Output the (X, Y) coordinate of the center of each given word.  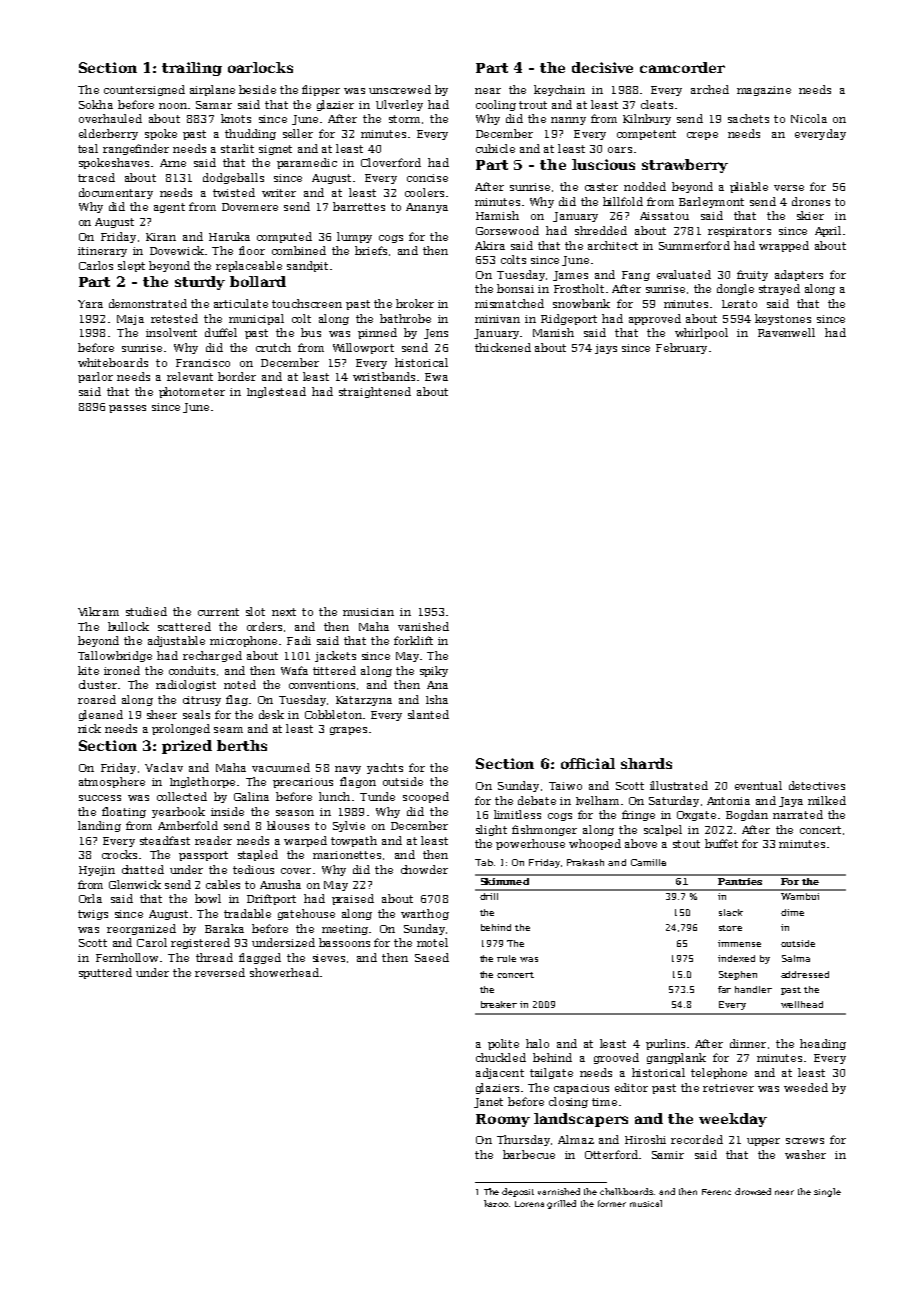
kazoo (496, 1203)
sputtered (105, 973)
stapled (258, 855)
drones (811, 201)
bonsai (515, 288)
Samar (214, 105)
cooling (496, 105)
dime (792, 912)
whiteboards (113, 362)
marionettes (347, 855)
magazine (764, 91)
